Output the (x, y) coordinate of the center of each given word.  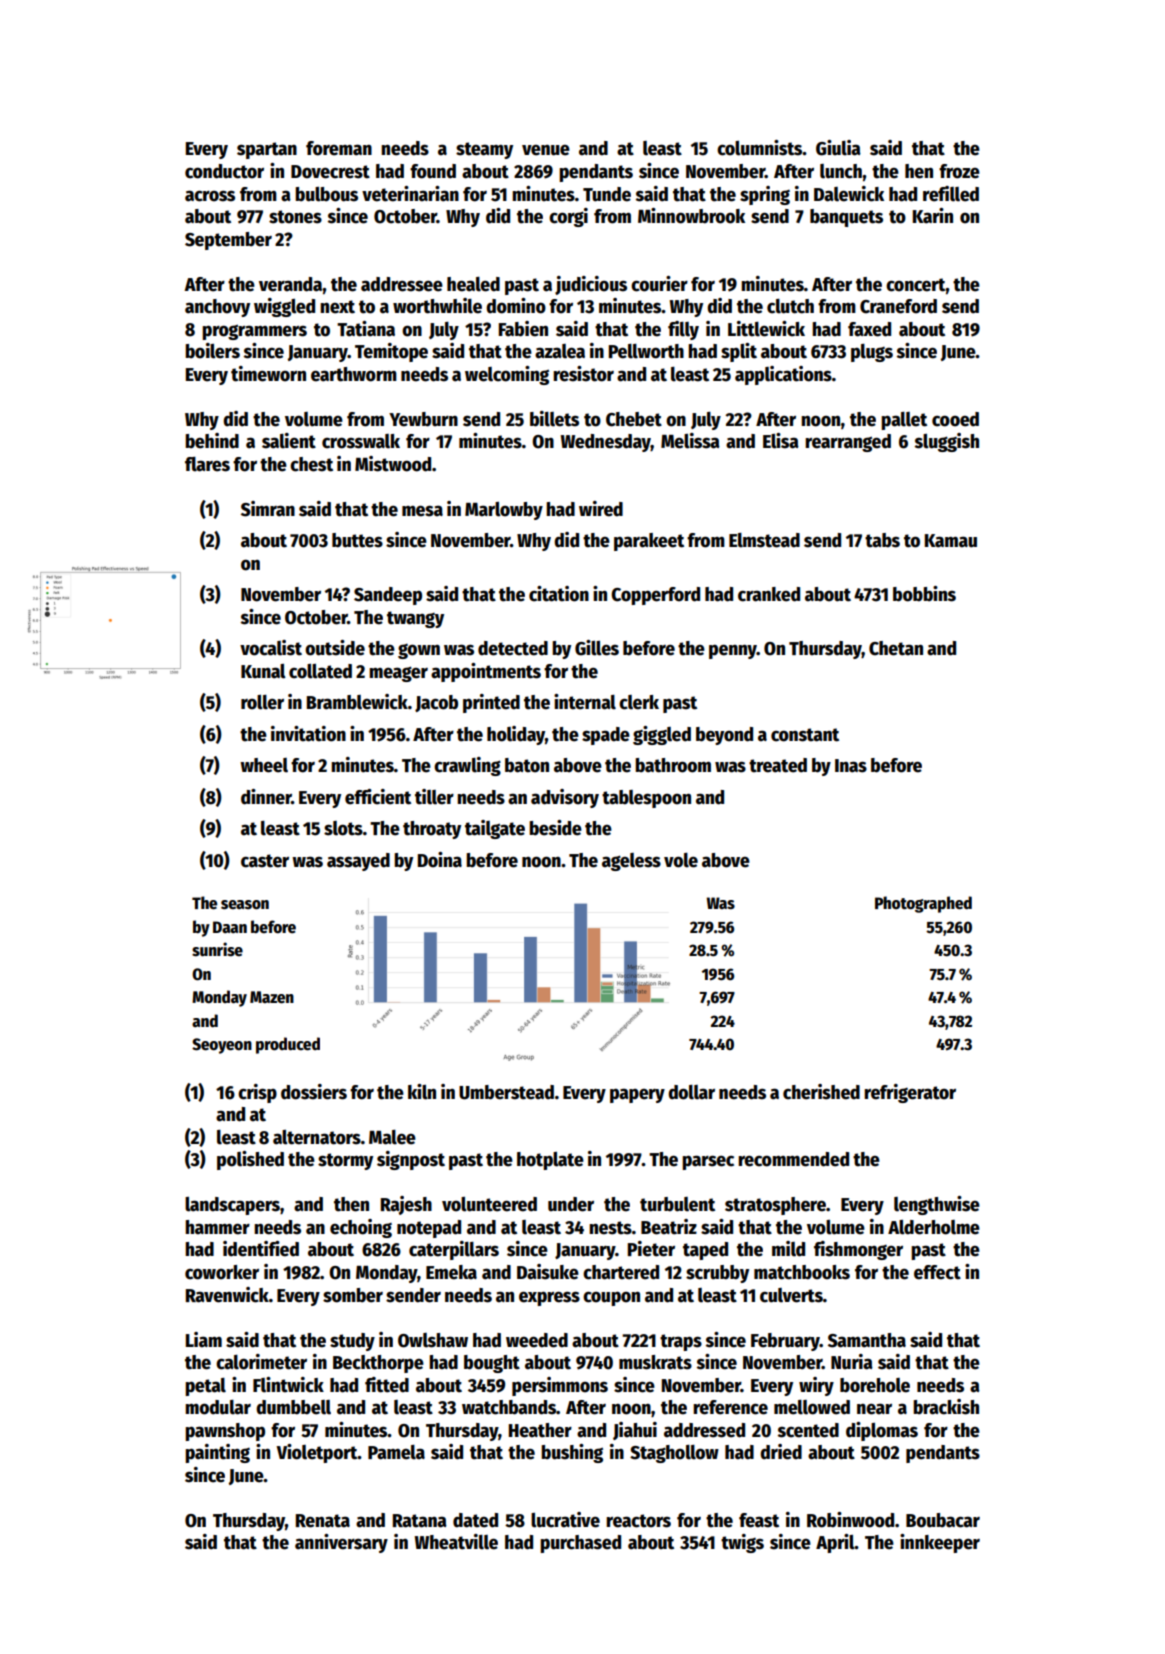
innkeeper (940, 1543)
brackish (946, 1407)
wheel (264, 765)
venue (546, 150)
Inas (851, 766)
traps (681, 1342)
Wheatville (456, 1542)
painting (217, 1453)
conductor (224, 171)
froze (959, 171)
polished (250, 1160)
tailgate (495, 829)
